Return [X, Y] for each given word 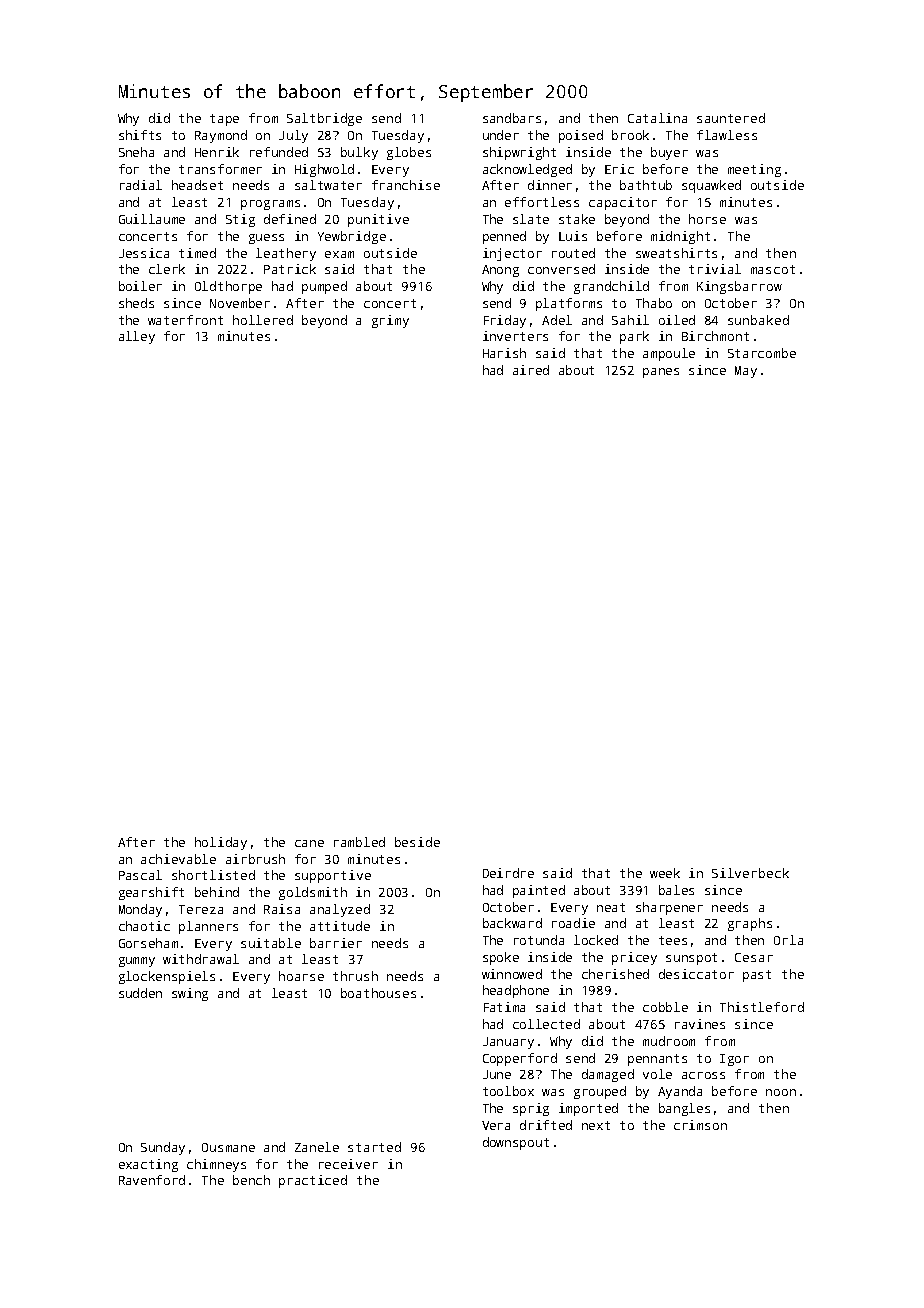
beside [417, 842]
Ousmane [228, 1147]
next [596, 1125]
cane [309, 843]
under [501, 135]
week [665, 873]
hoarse [301, 976]
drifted [546, 1125]
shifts [140, 135]
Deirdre [508, 873]
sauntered [731, 118]
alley [137, 337]
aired [531, 370]
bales [676, 890]
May [746, 372]
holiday [221, 843]
